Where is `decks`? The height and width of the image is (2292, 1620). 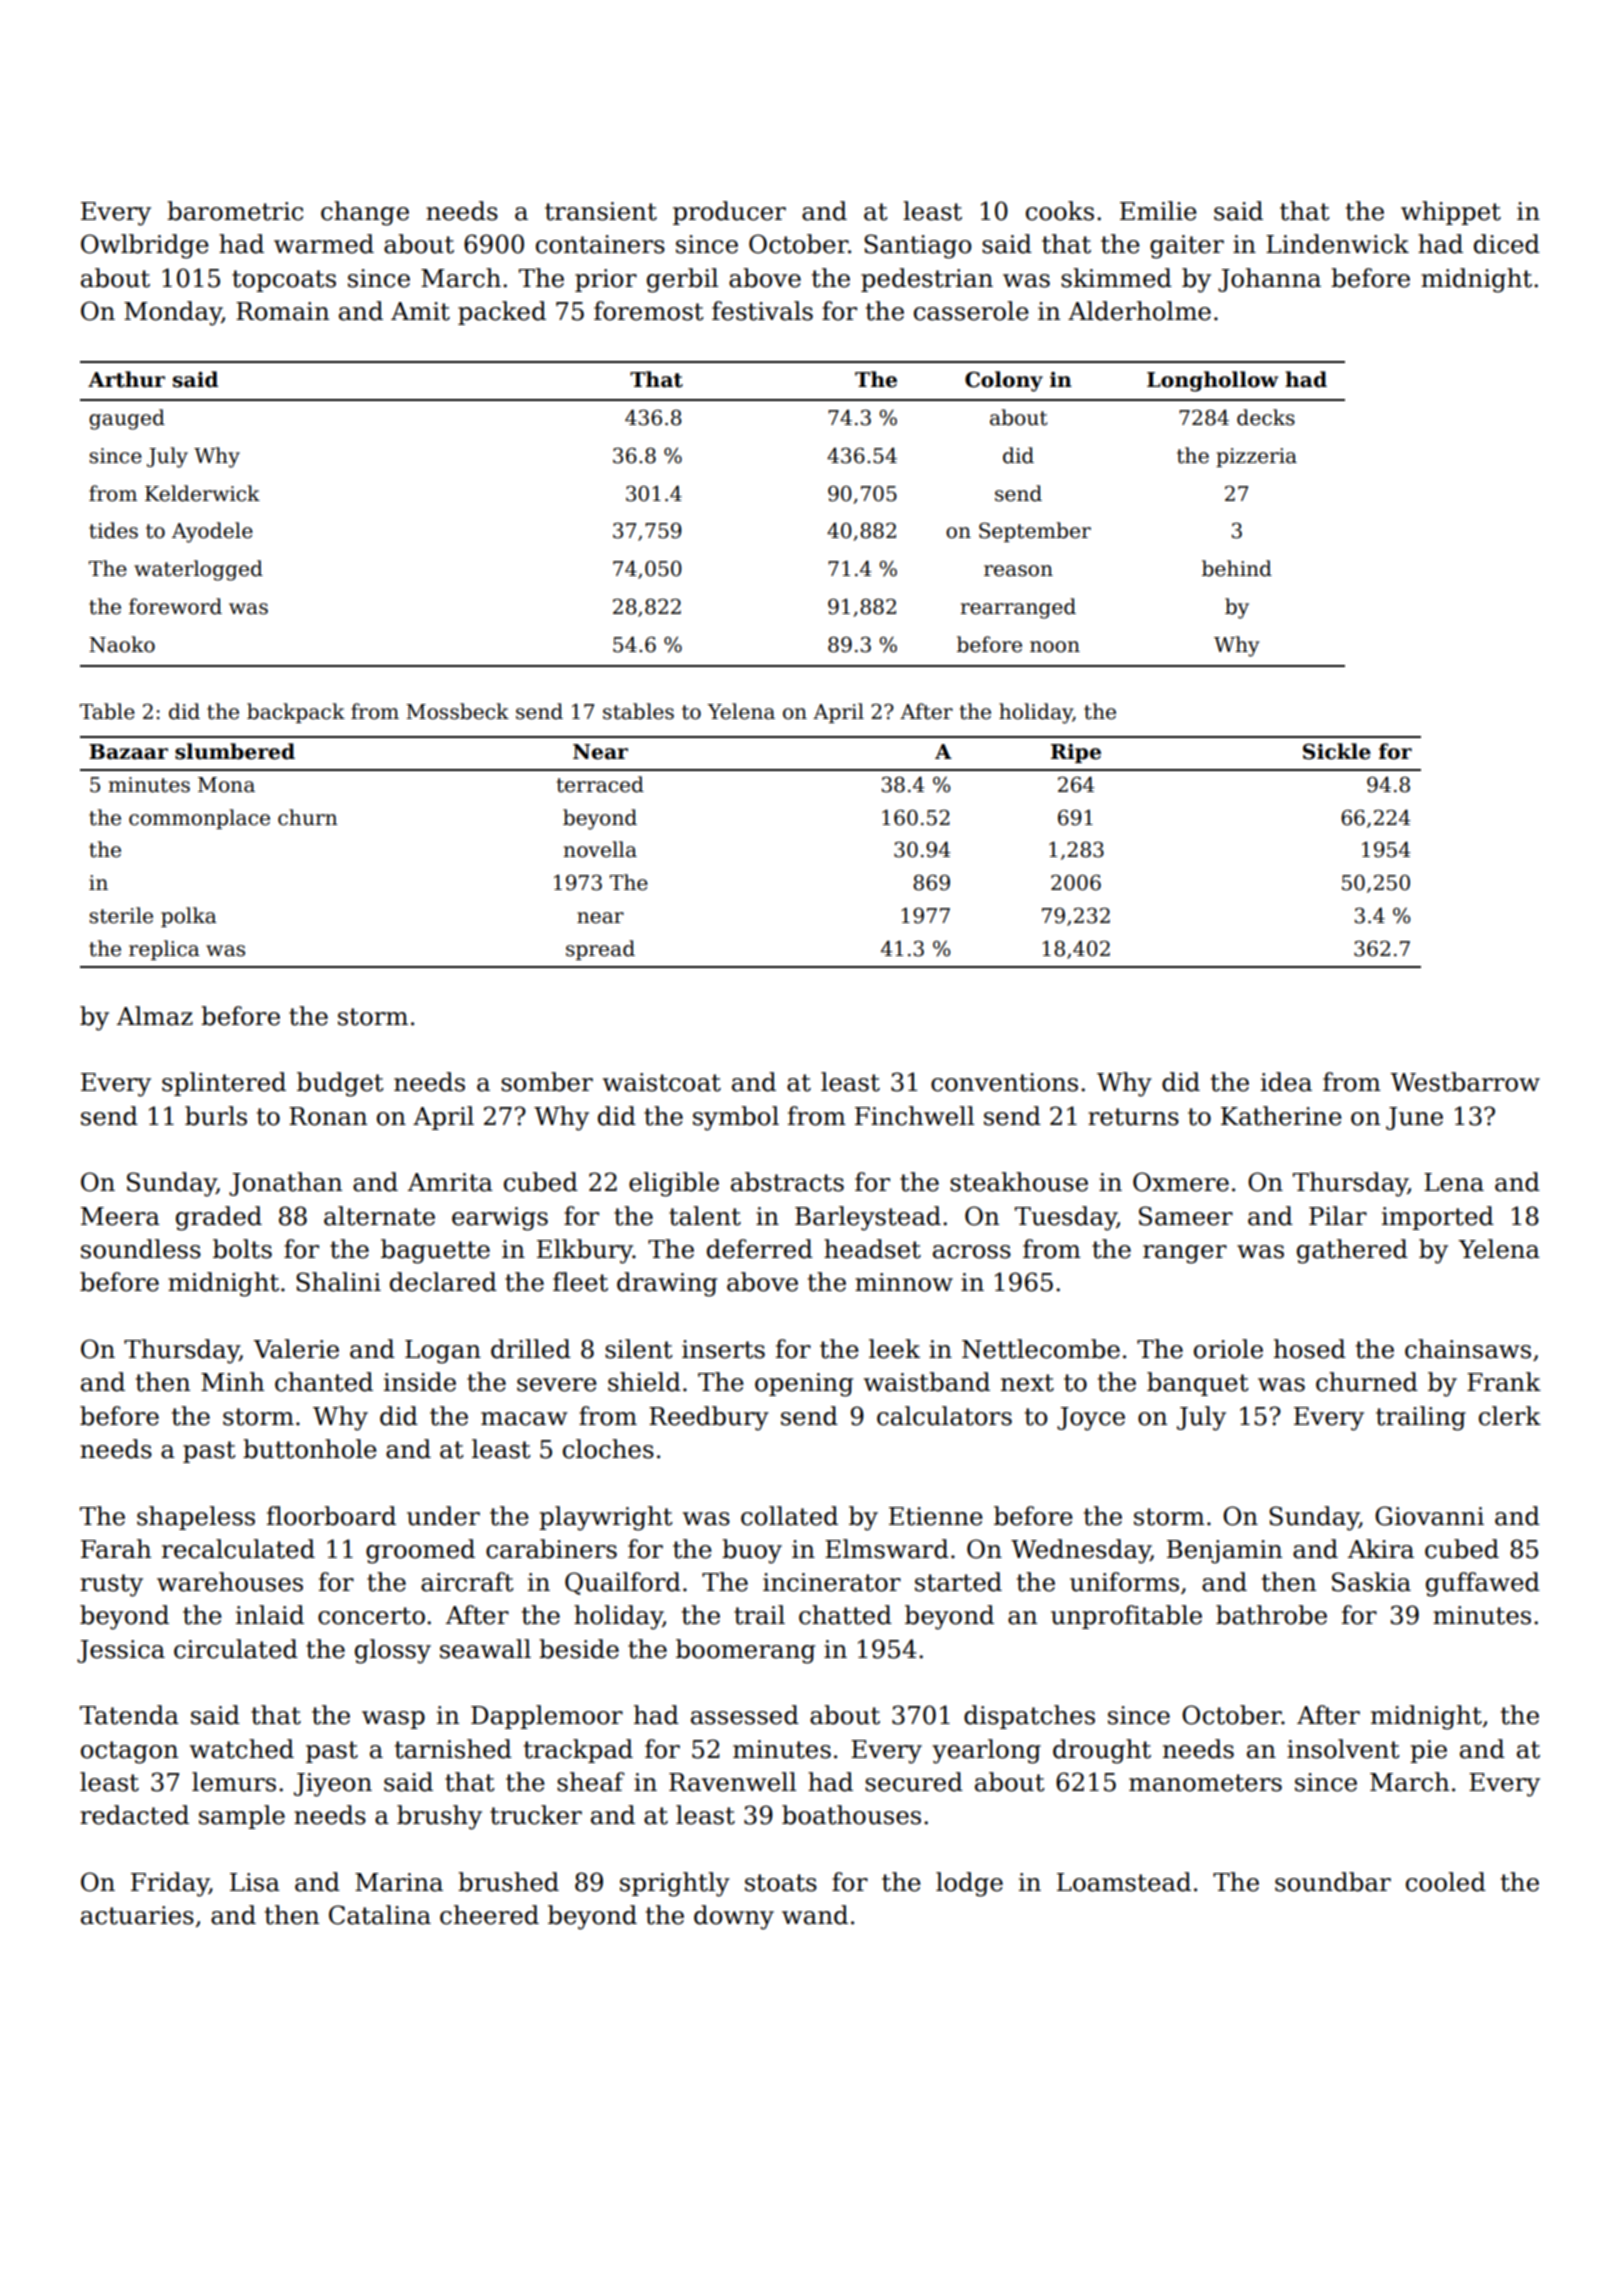
decks is located at coordinates (1266, 417).
